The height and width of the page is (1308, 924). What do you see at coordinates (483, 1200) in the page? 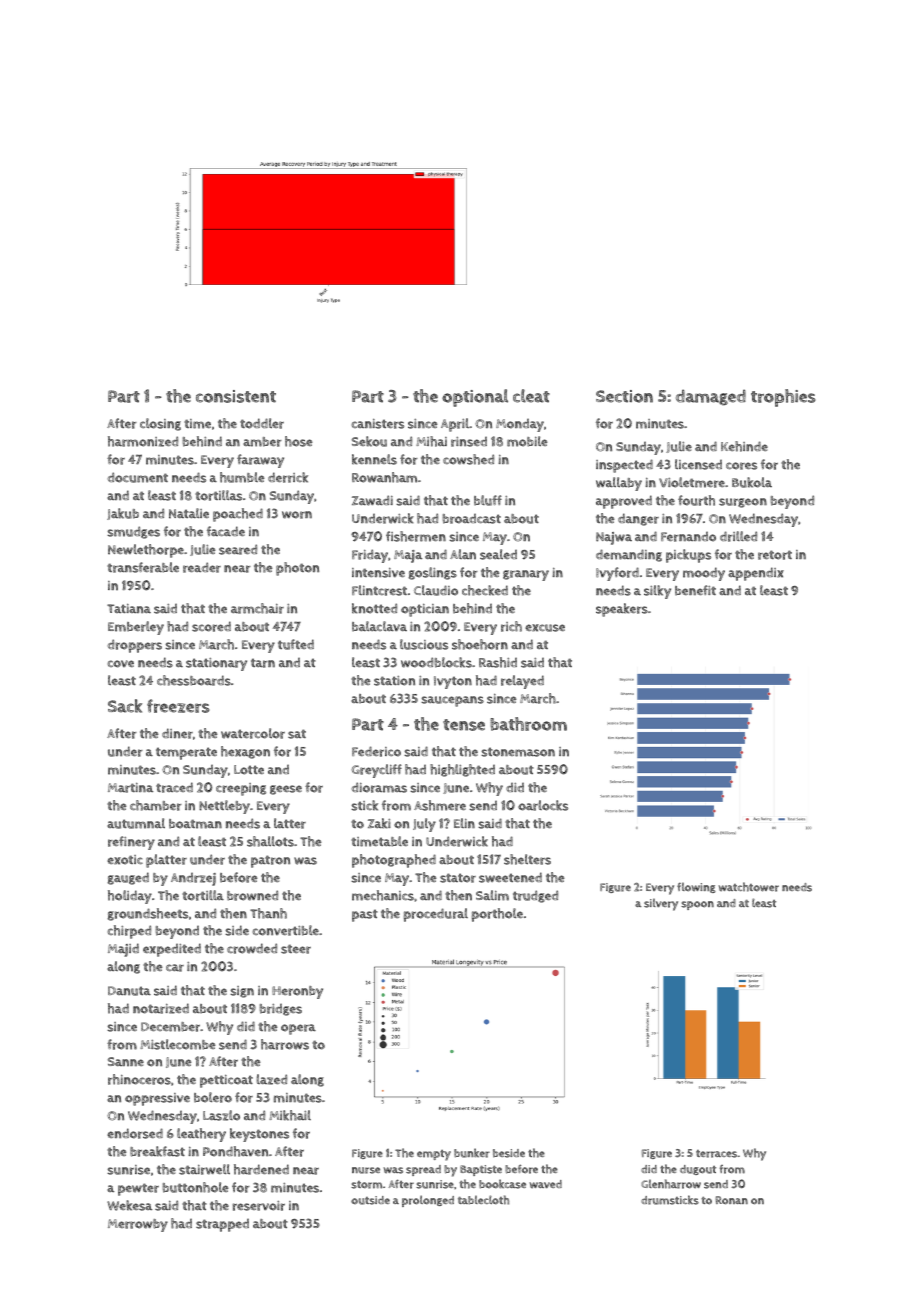
I see `tablecloth` at bounding box center [483, 1200].
